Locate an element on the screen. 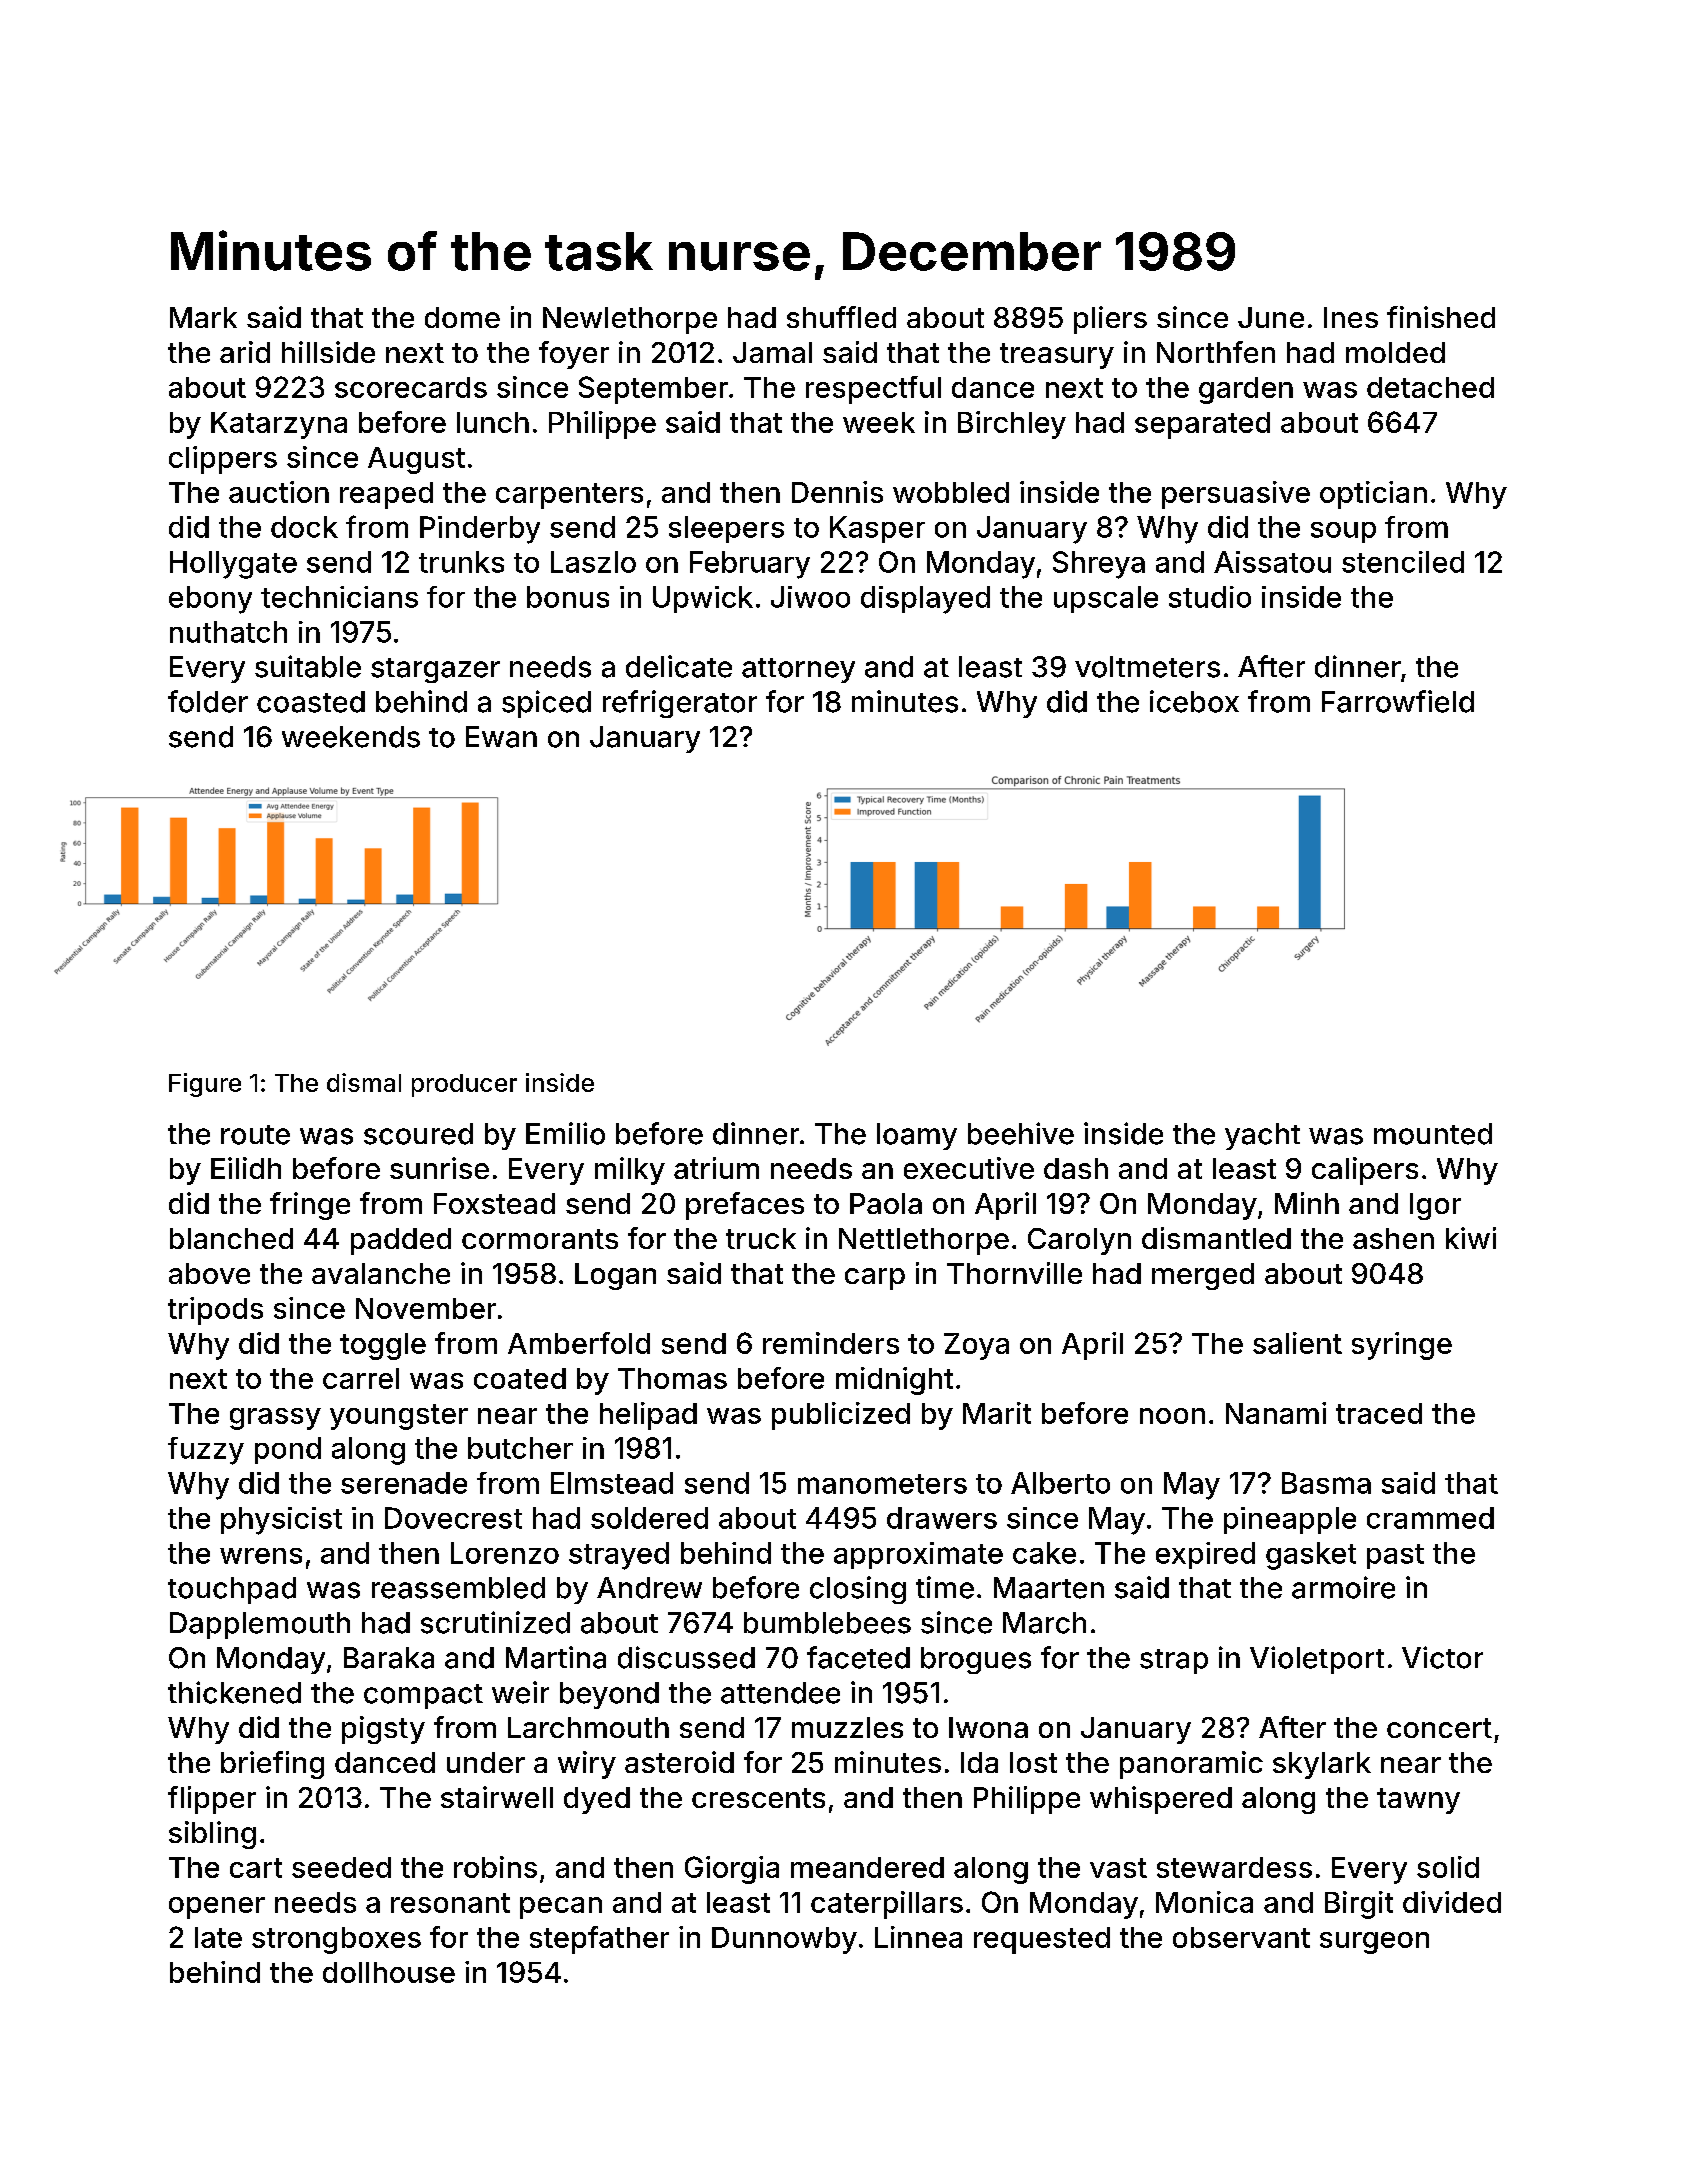  studio is located at coordinates (1210, 597).
